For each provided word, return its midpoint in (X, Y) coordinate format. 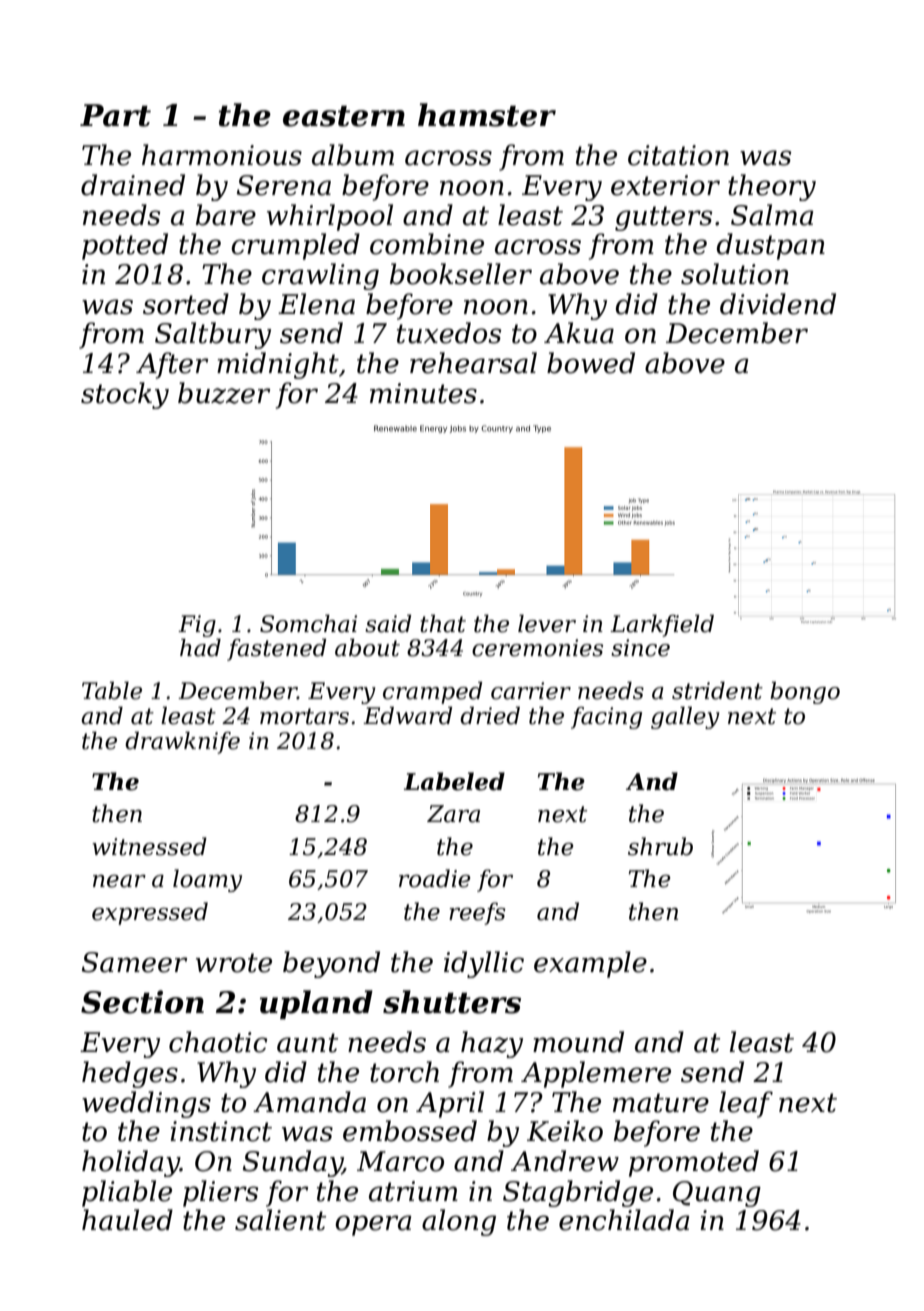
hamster (487, 115)
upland (316, 1004)
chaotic (218, 1042)
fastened (276, 649)
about (367, 647)
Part (115, 115)
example (590, 964)
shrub (660, 846)
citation (678, 155)
